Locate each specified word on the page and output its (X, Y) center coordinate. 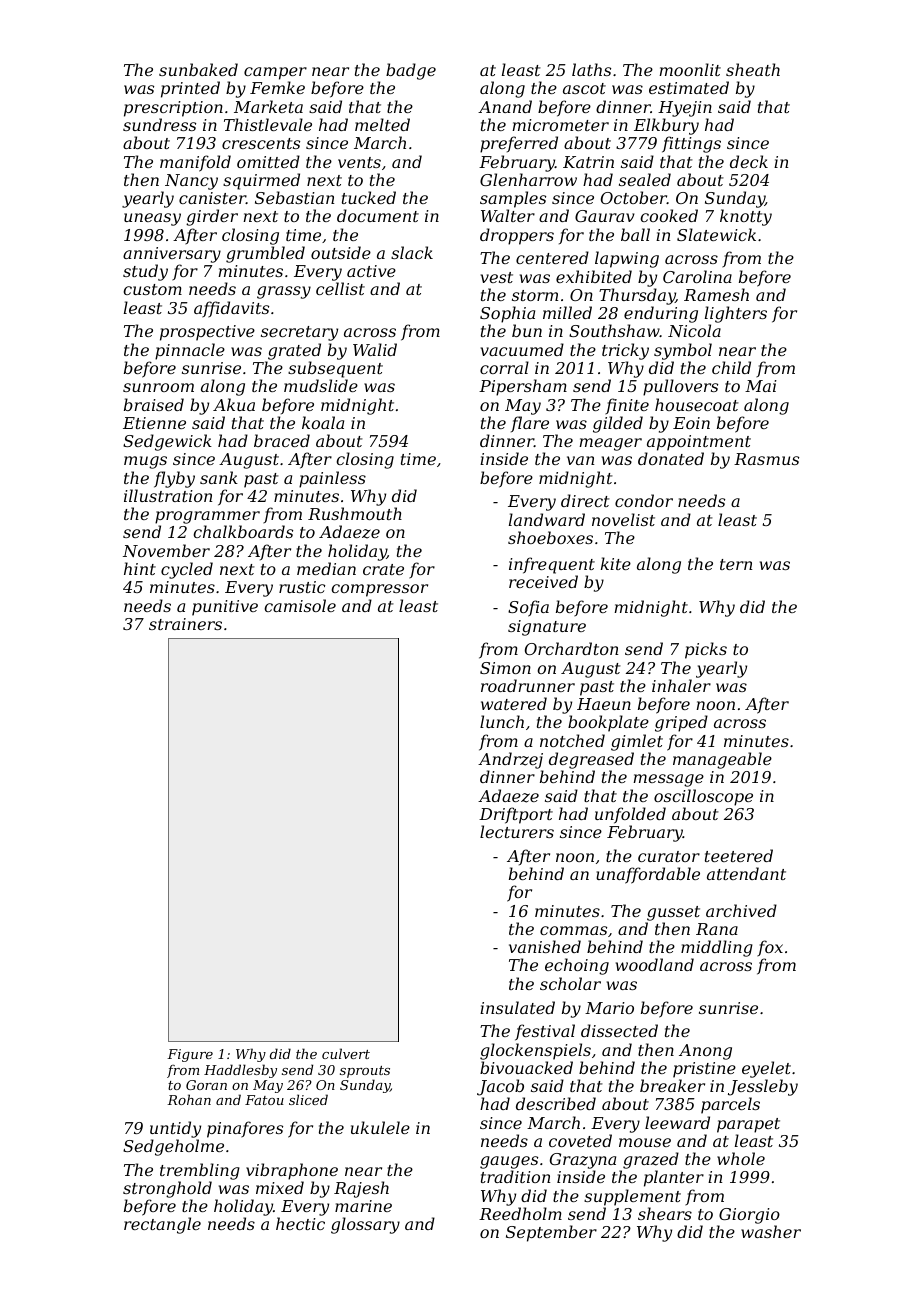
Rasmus (766, 459)
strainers (185, 624)
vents (359, 162)
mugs (145, 462)
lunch (502, 721)
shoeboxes (550, 537)
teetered (739, 855)
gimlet (637, 742)
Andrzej (510, 760)
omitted (268, 161)
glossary (365, 1225)
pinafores (245, 1129)
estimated (689, 87)
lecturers (517, 831)
